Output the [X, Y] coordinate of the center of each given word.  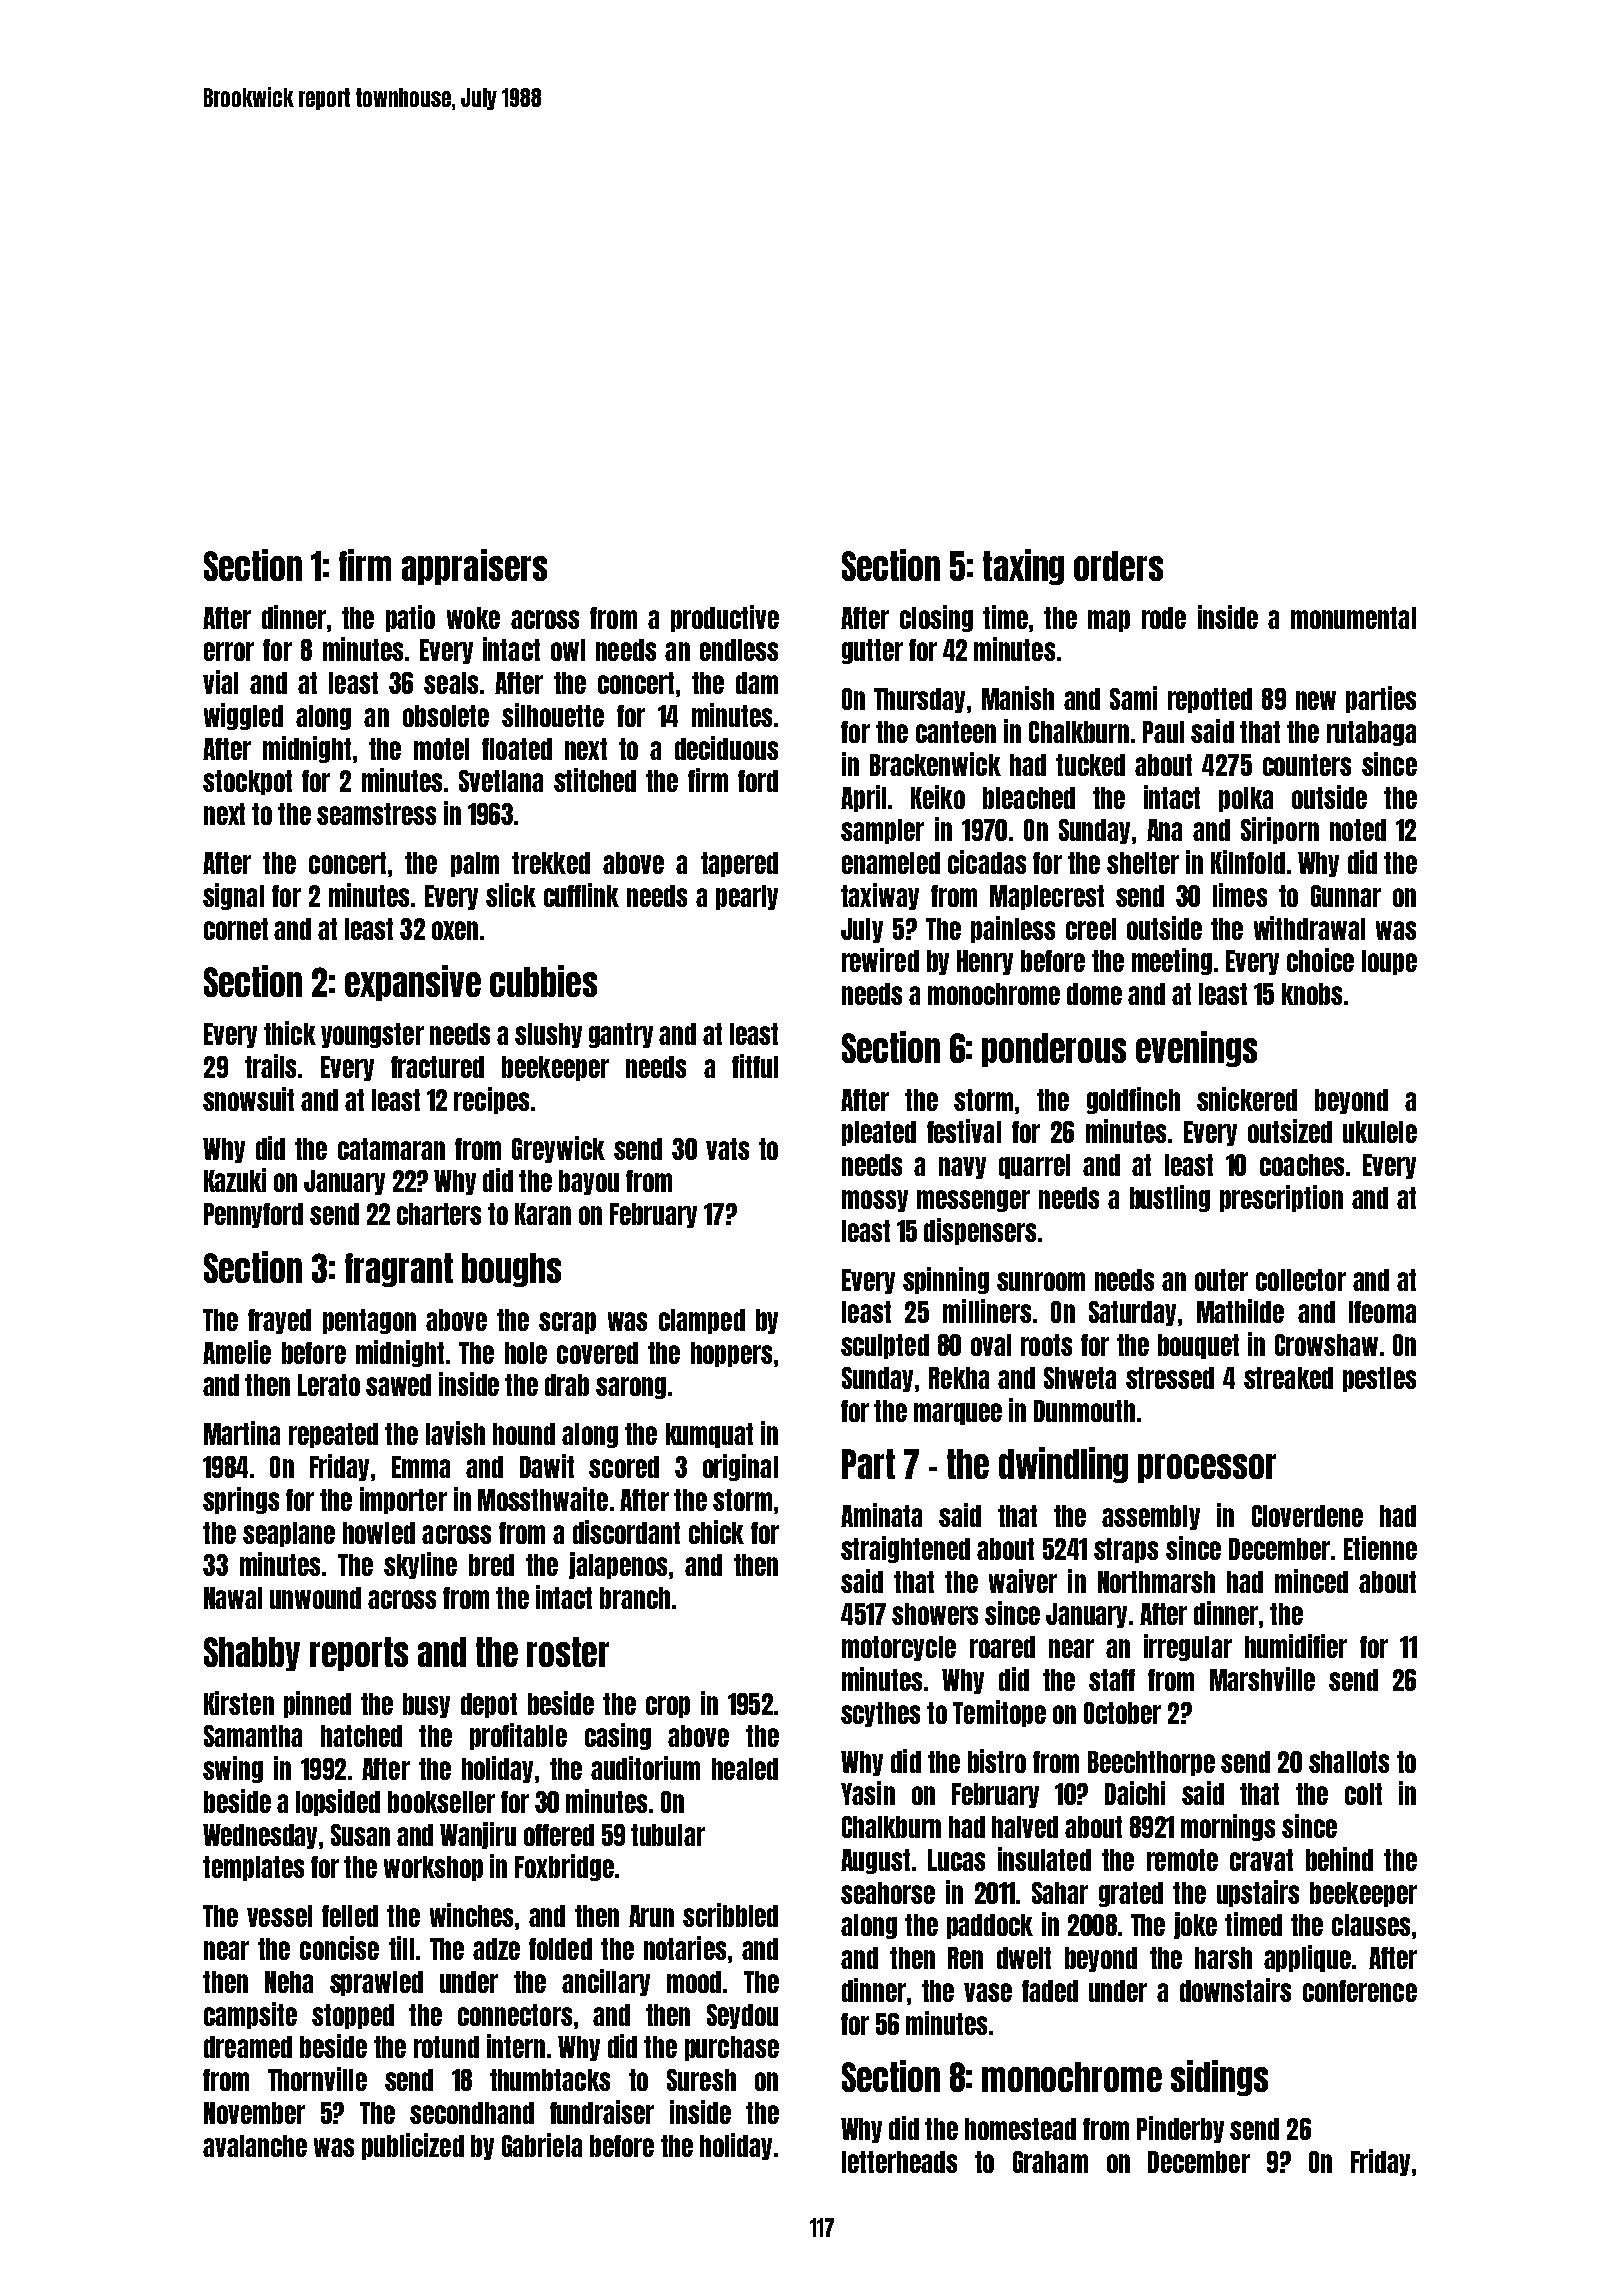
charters [439, 1214]
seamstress [376, 814]
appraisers [474, 567]
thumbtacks [550, 2080]
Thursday [919, 700]
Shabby [252, 1654]
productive [725, 618]
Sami [1133, 698]
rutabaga [1371, 733]
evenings [1196, 1049]
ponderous [1054, 1050]
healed [745, 1769]
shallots [1349, 1762]
